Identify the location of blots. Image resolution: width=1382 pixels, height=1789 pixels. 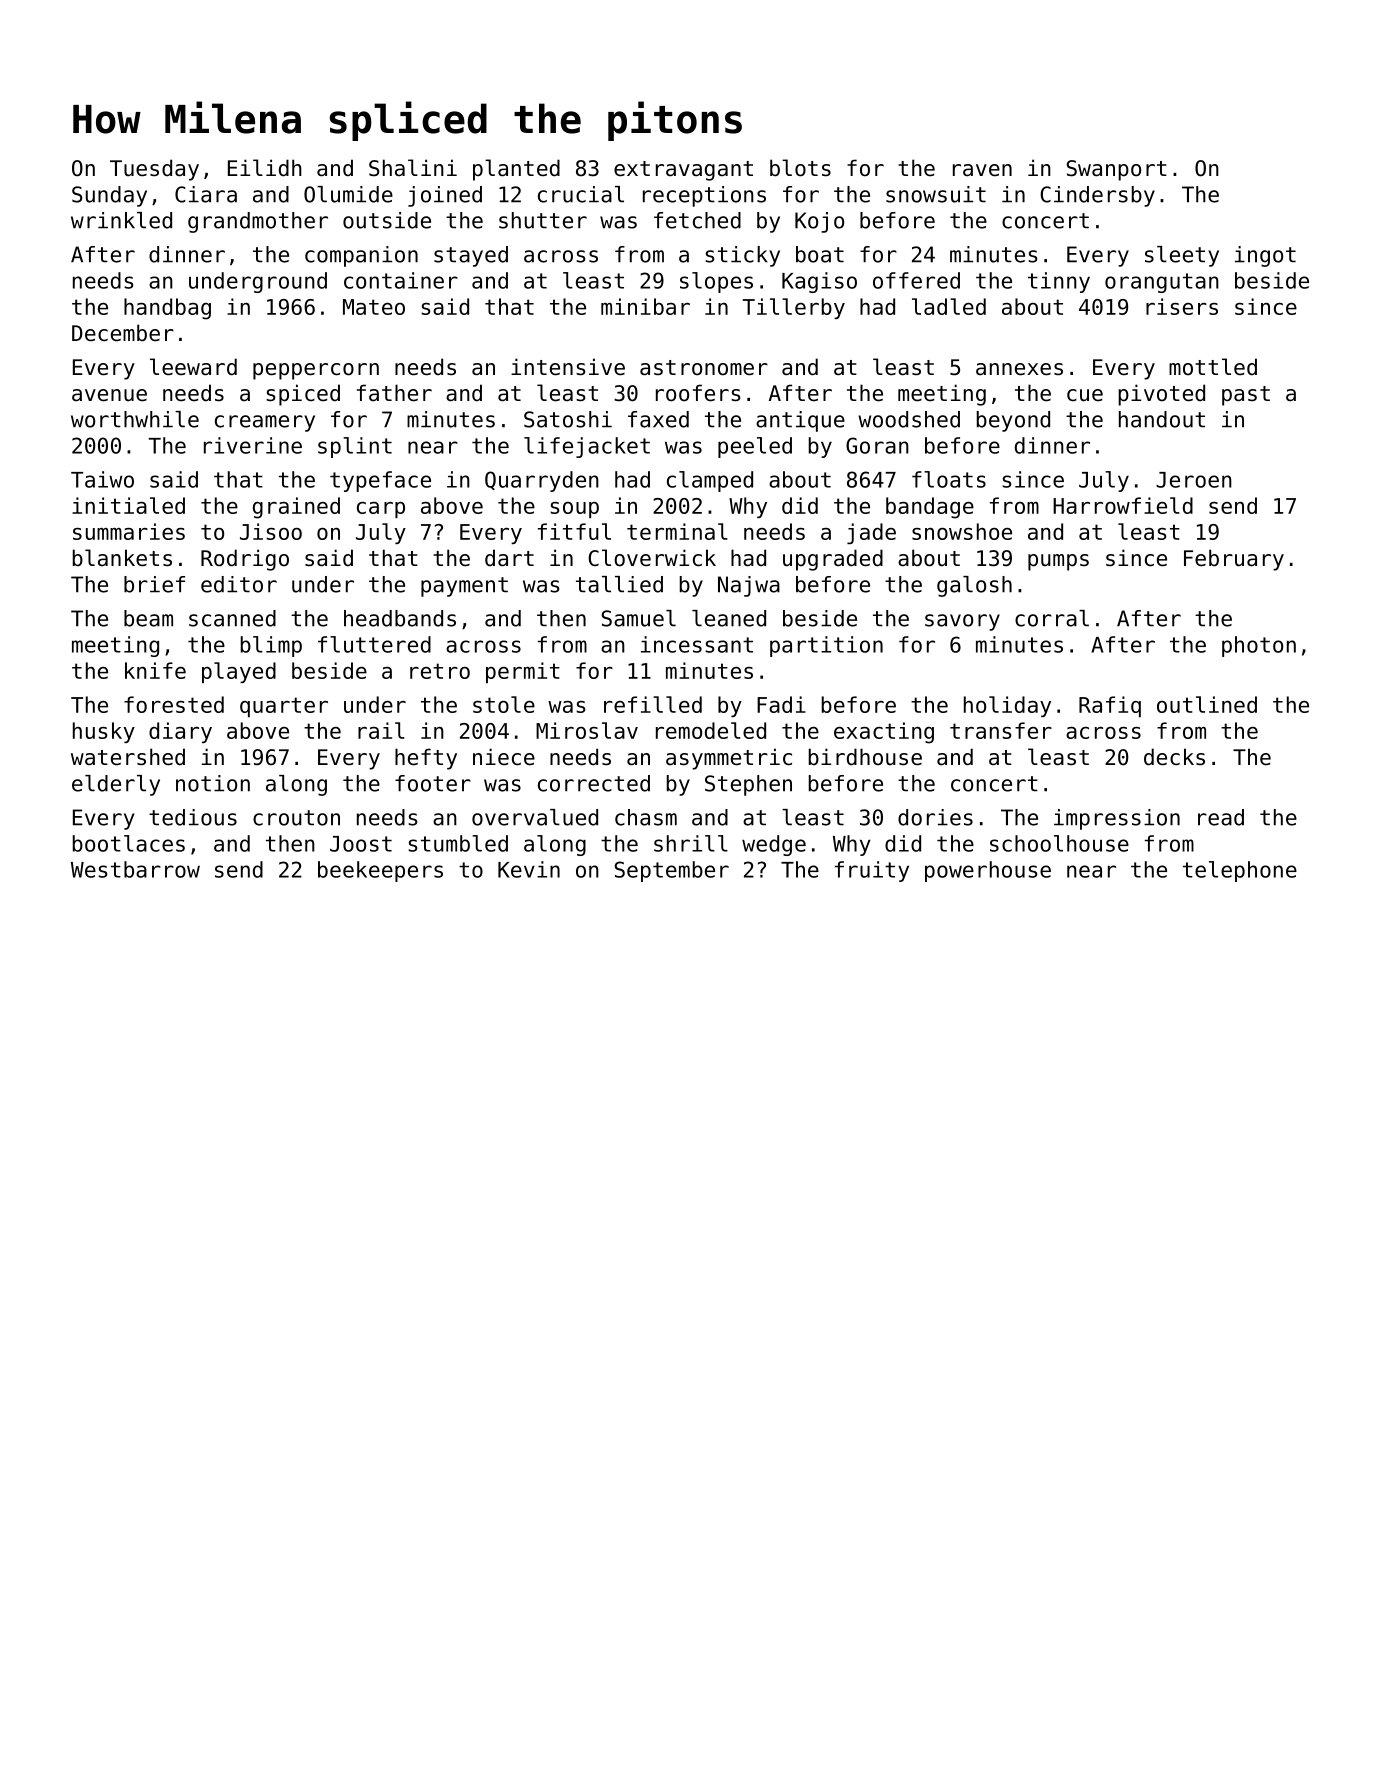
(800, 168).
